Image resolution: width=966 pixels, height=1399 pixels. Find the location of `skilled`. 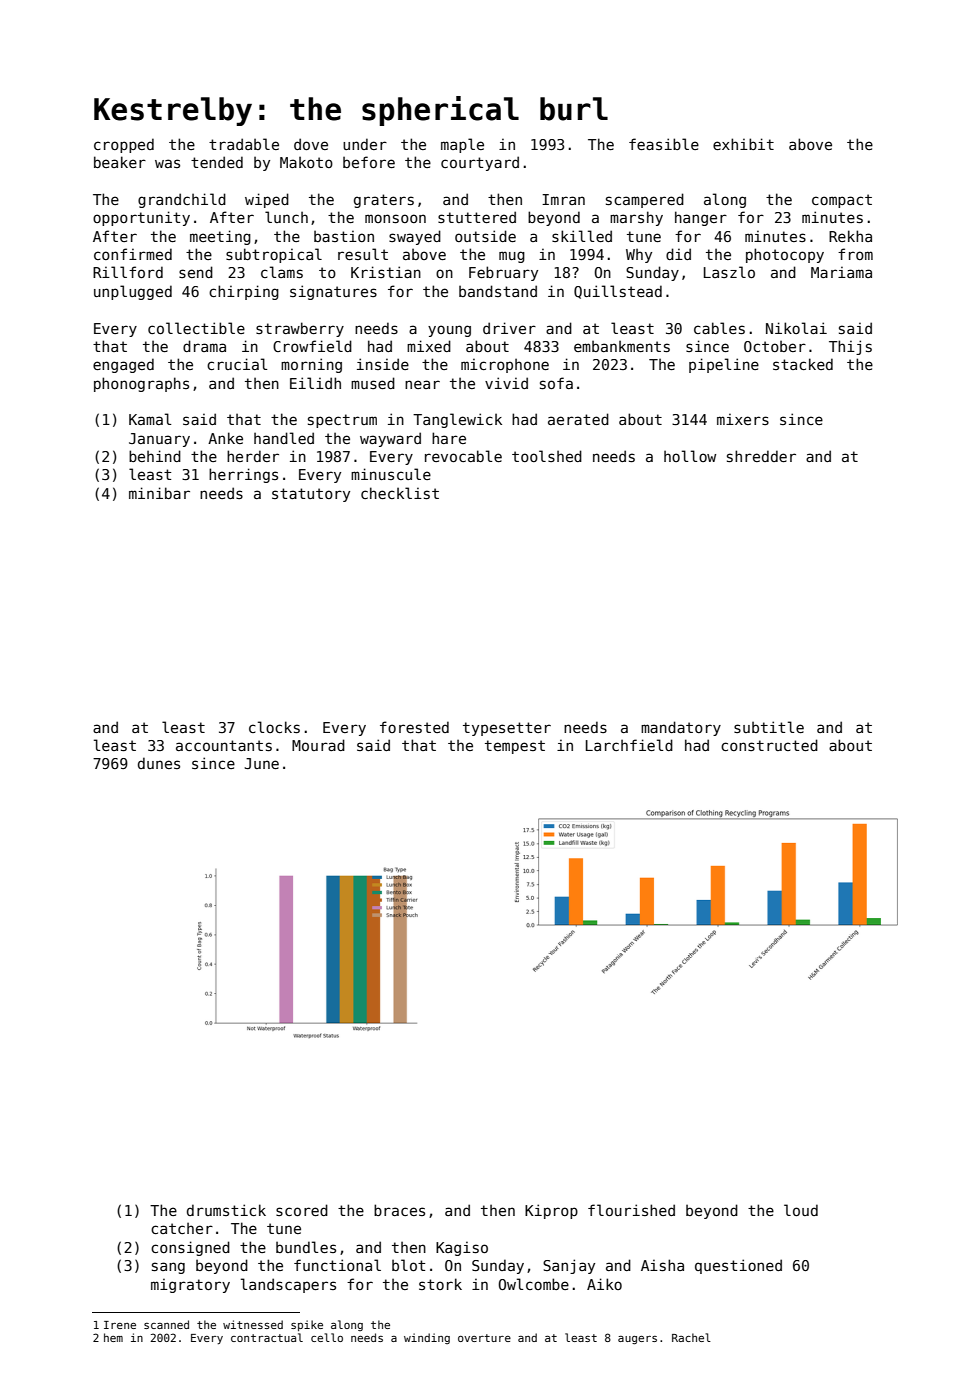

skilled is located at coordinates (582, 236).
